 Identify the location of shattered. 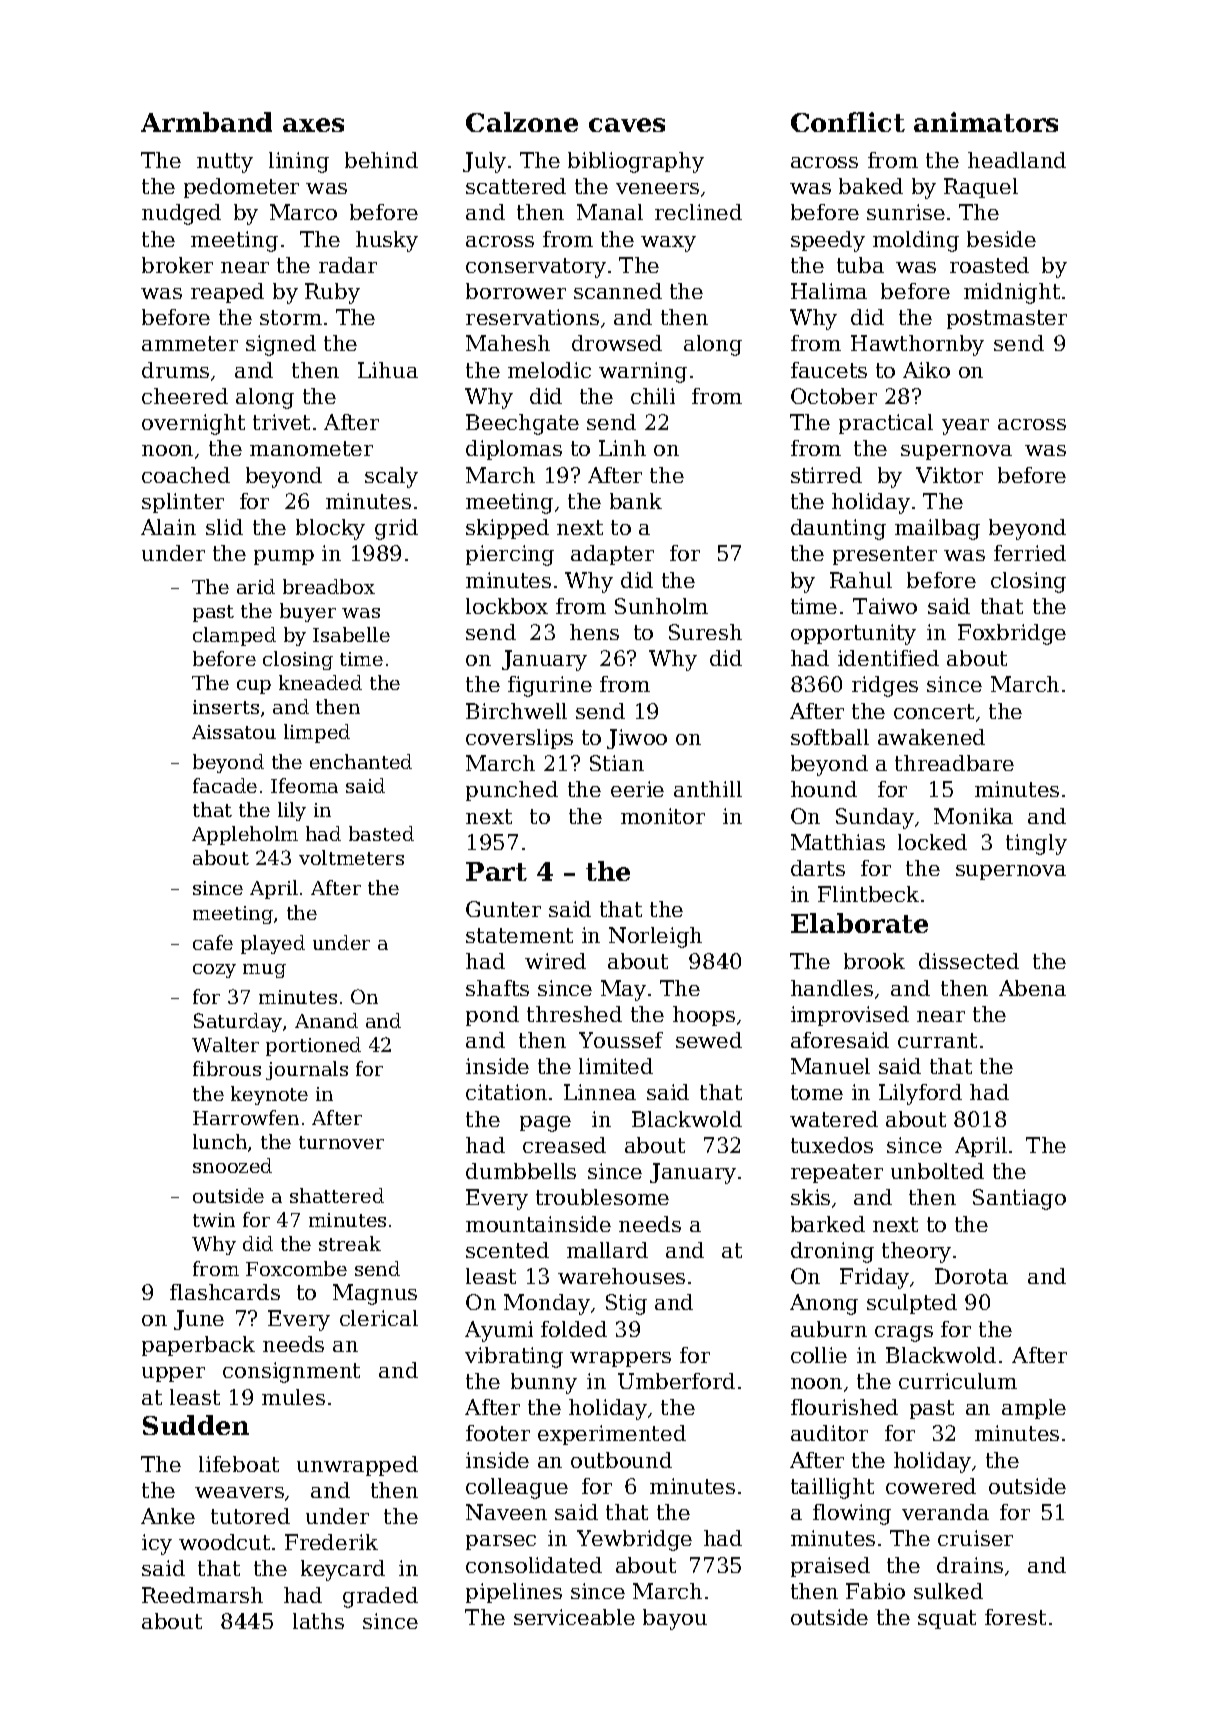
(337, 1195).
